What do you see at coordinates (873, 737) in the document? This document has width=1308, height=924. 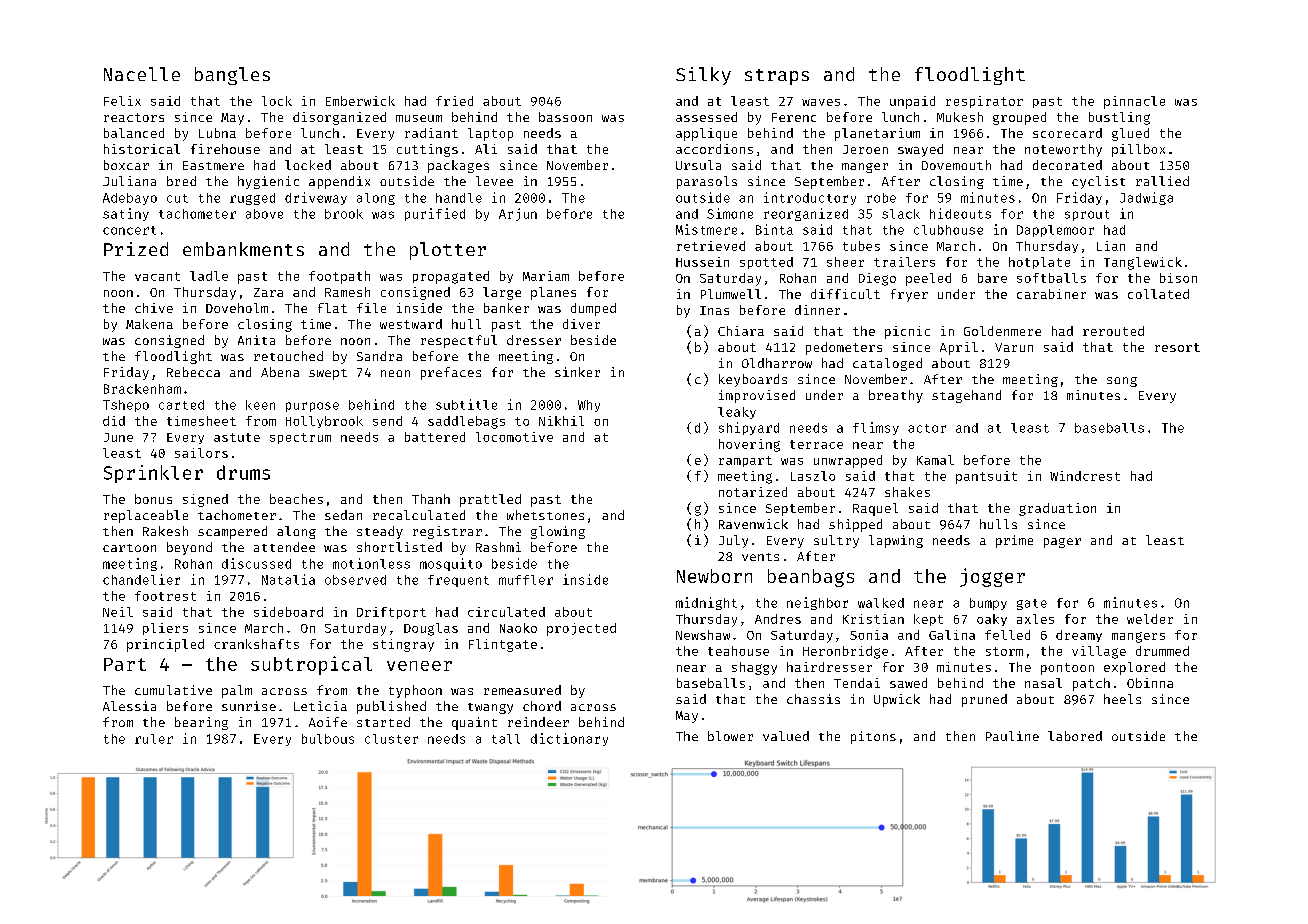 I see `pitons` at bounding box center [873, 737].
